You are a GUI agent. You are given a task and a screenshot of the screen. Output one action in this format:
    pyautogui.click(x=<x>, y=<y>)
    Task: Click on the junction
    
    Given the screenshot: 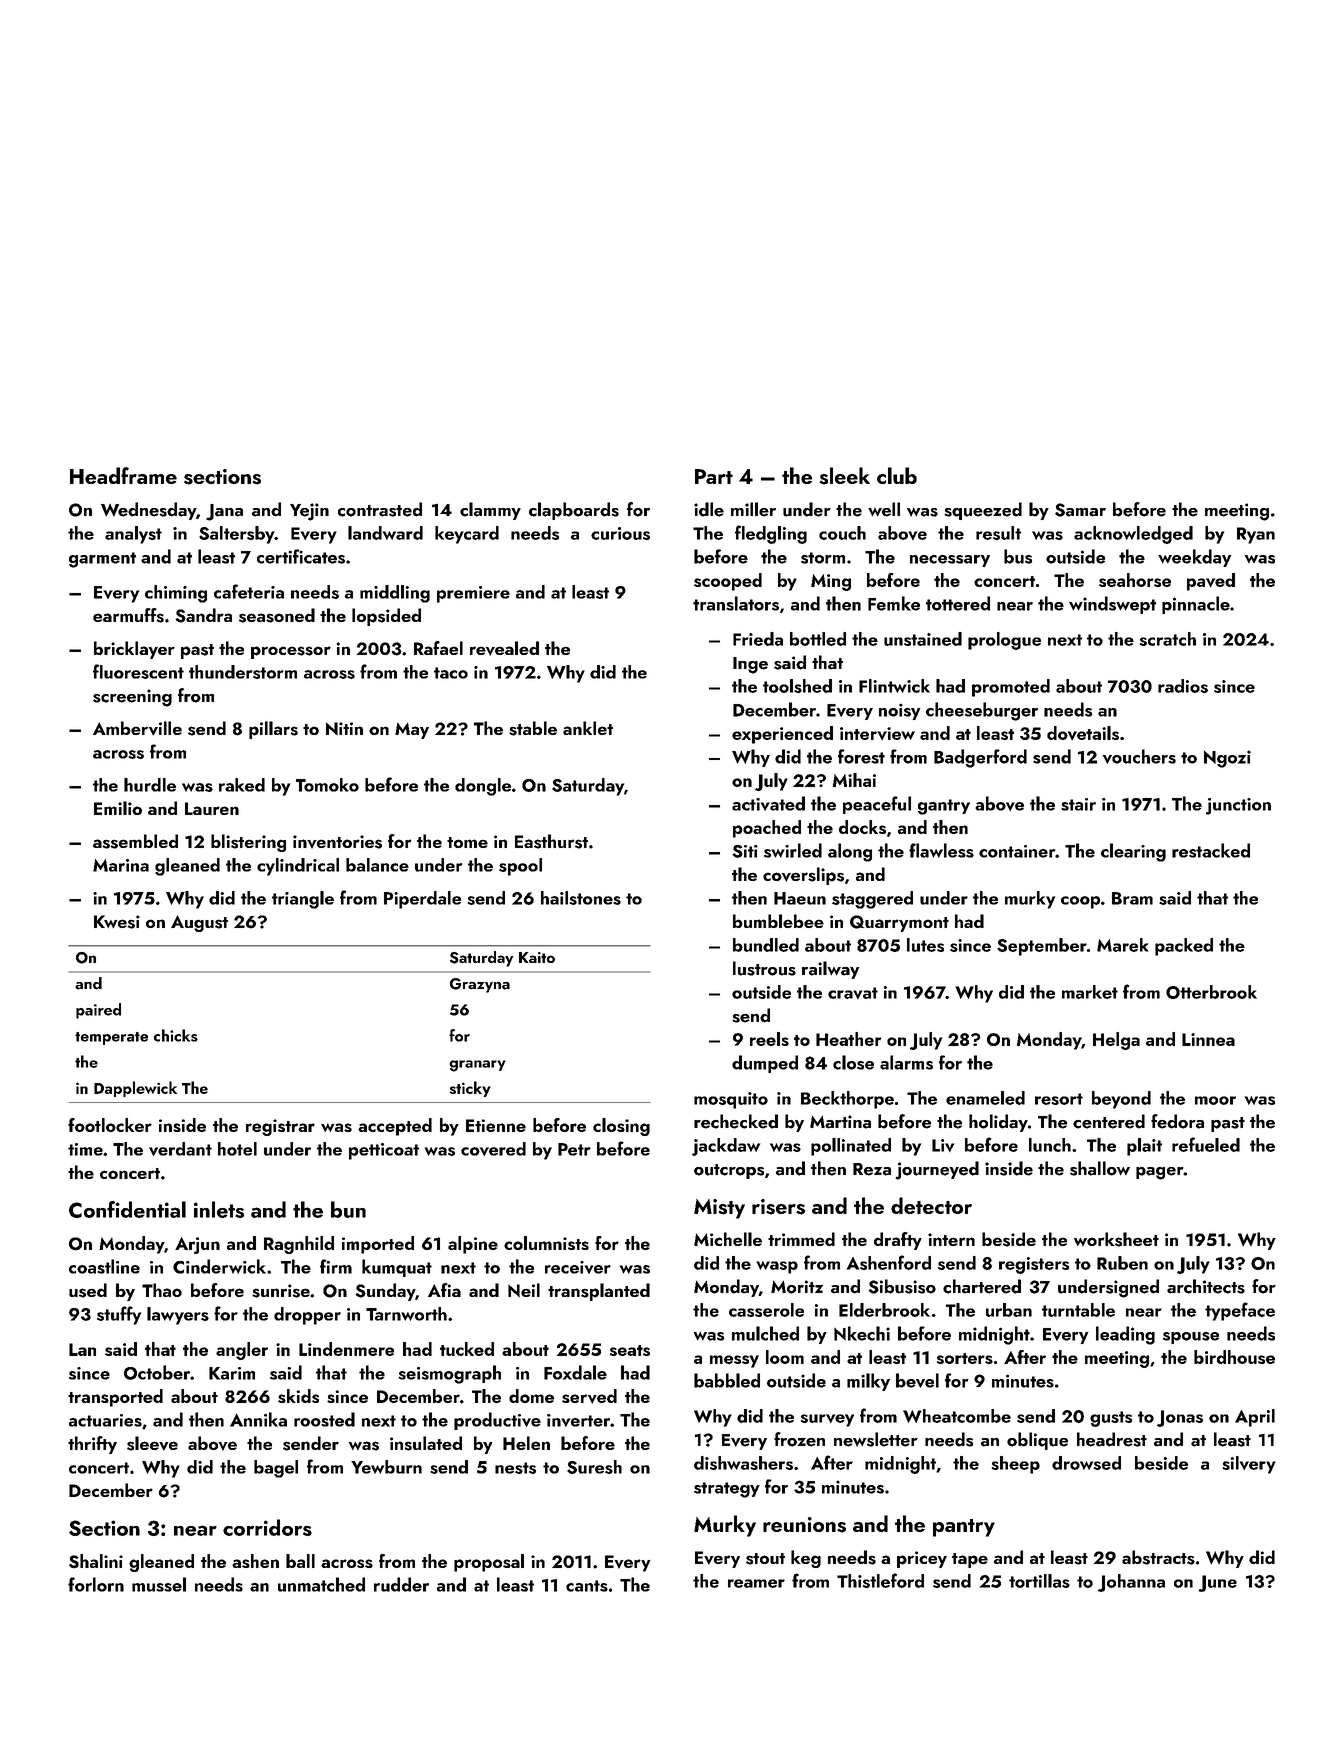 What is the action you would take?
    pyautogui.click(x=1238, y=806)
